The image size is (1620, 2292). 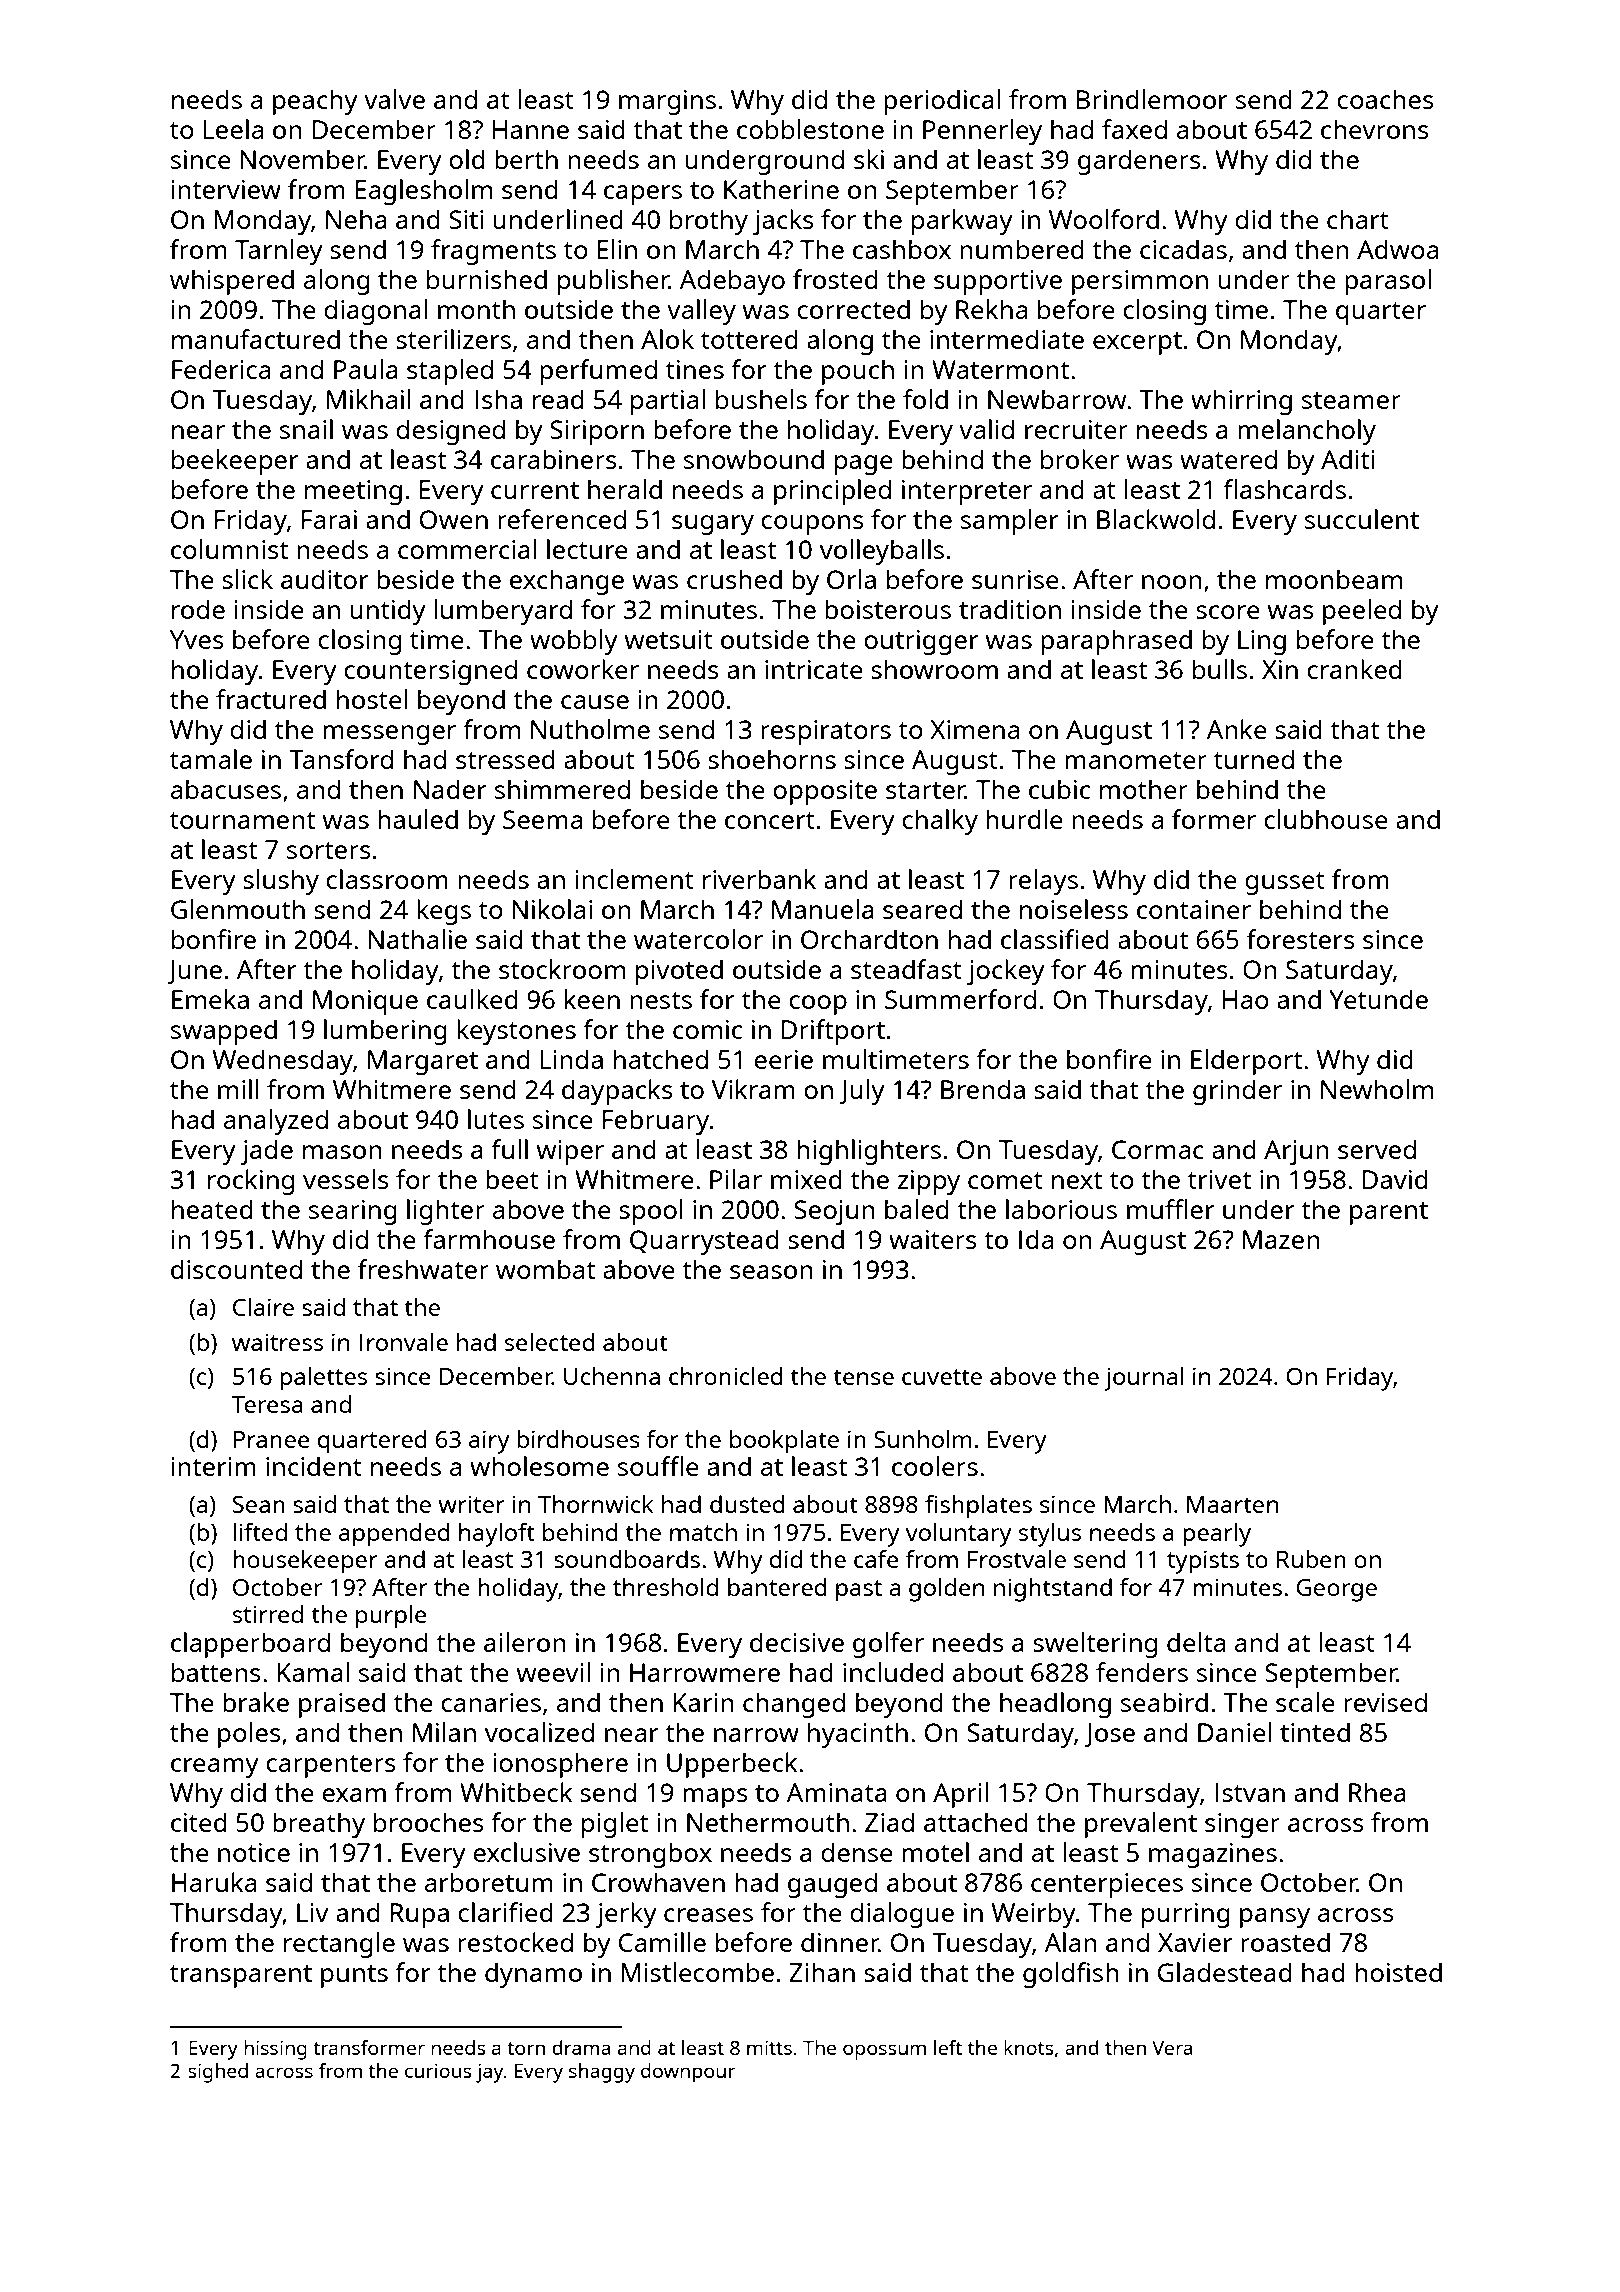 What do you see at coordinates (810, 129) in the screenshot?
I see `cobblestone` at bounding box center [810, 129].
